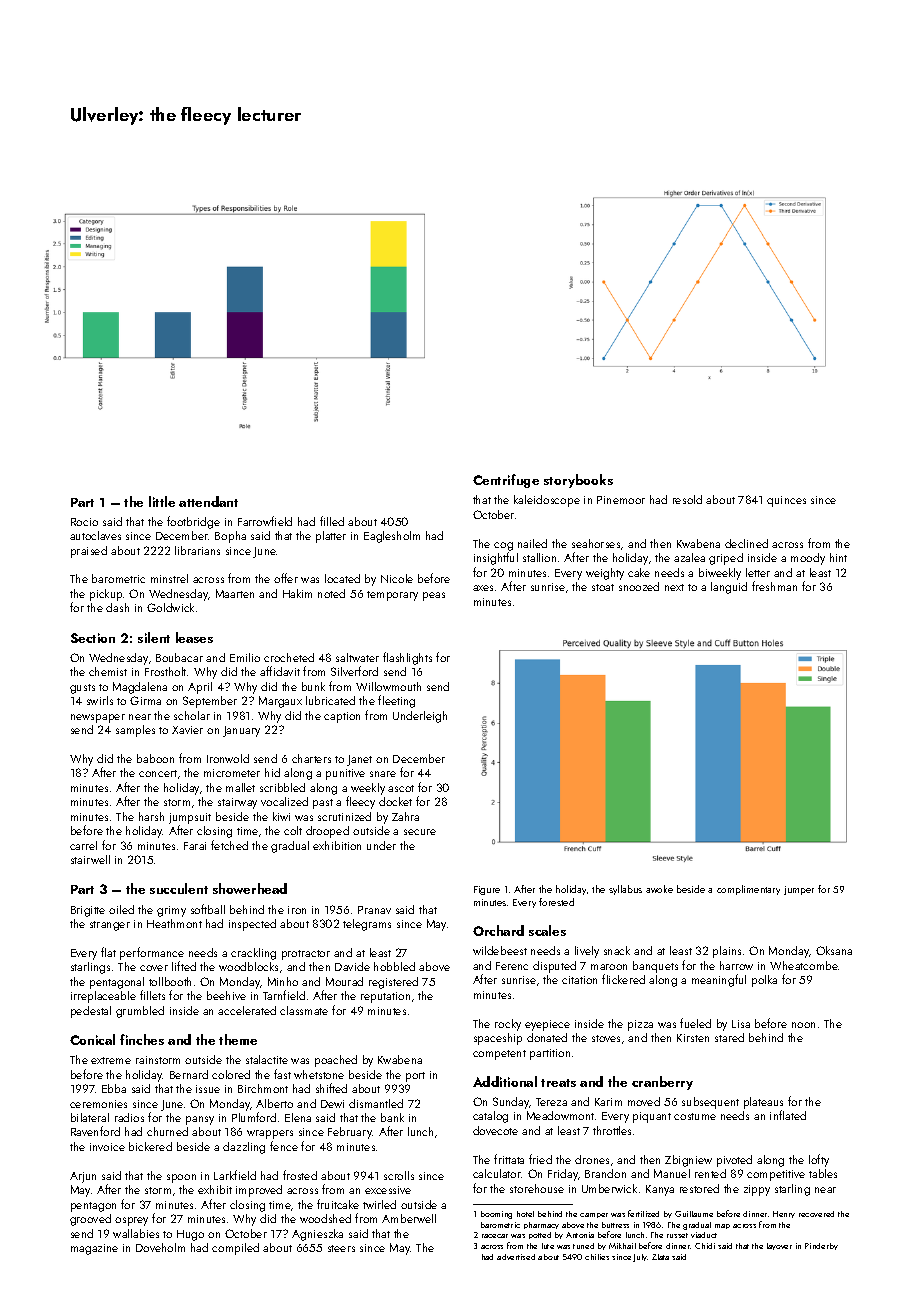  Describe the element at coordinates (625, 890) in the image. I see `syllabus` at that location.
